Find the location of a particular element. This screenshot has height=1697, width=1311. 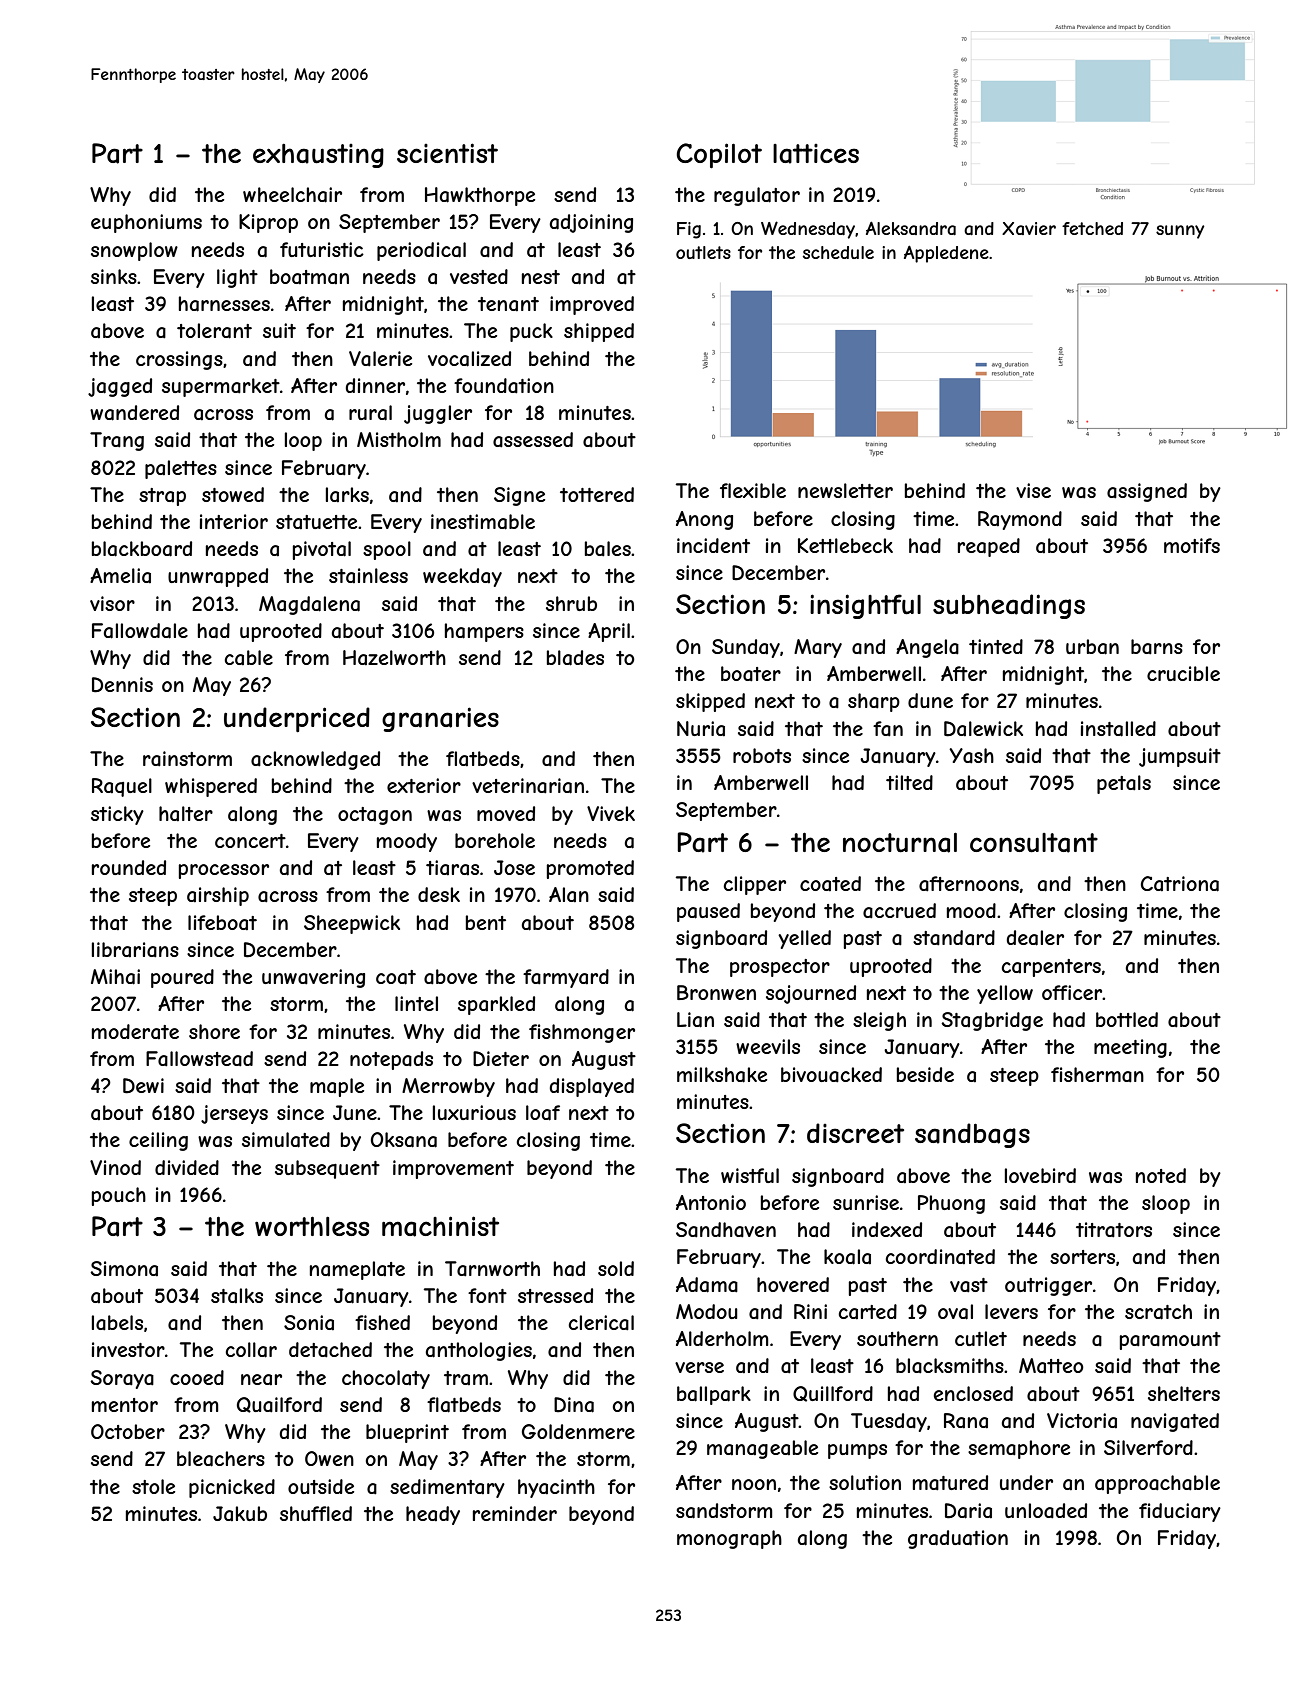

Copilot is located at coordinates (719, 156).
